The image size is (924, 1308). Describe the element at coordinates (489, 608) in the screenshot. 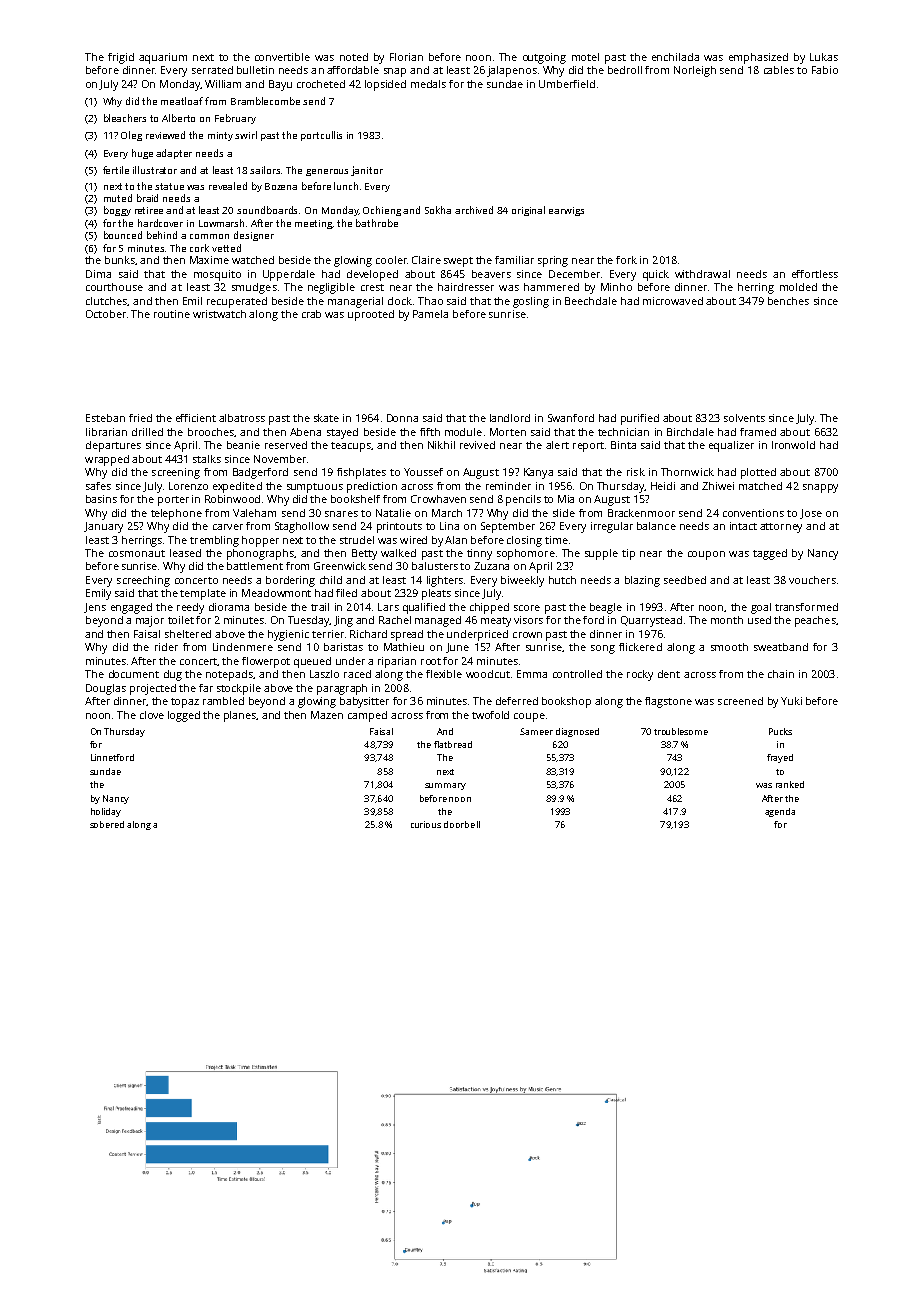

I see `chipped` at that location.
